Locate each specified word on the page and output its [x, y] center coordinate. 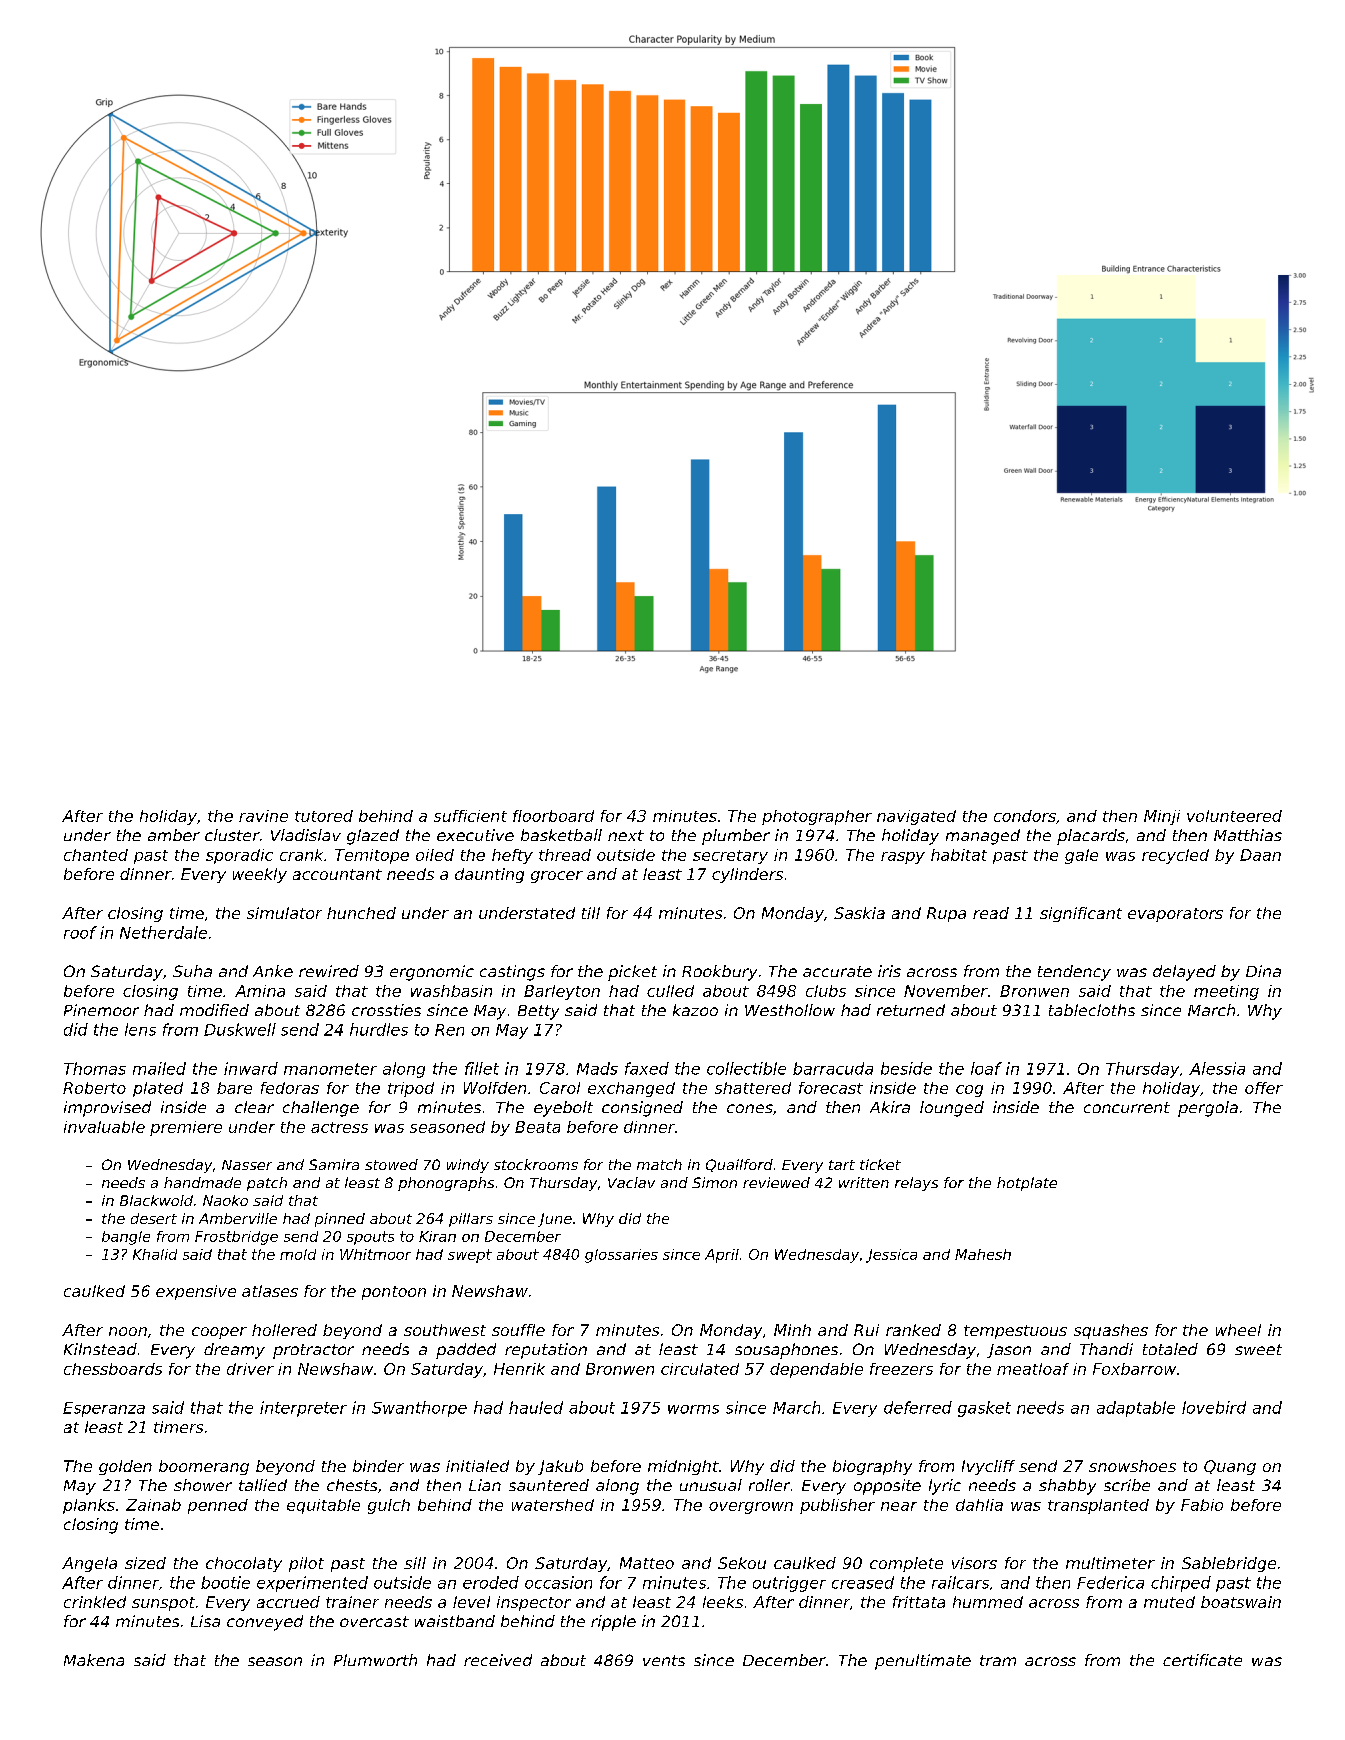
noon [128, 1331]
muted [1169, 1602]
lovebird [1214, 1407]
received [498, 1660]
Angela [89, 1564]
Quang [1230, 1467]
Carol [560, 1088]
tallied [263, 1485]
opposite [887, 1487]
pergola [1208, 1109]
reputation [546, 1351]
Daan [1260, 855]
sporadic [239, 856]
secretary [730, 857]
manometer [330, 1069]
